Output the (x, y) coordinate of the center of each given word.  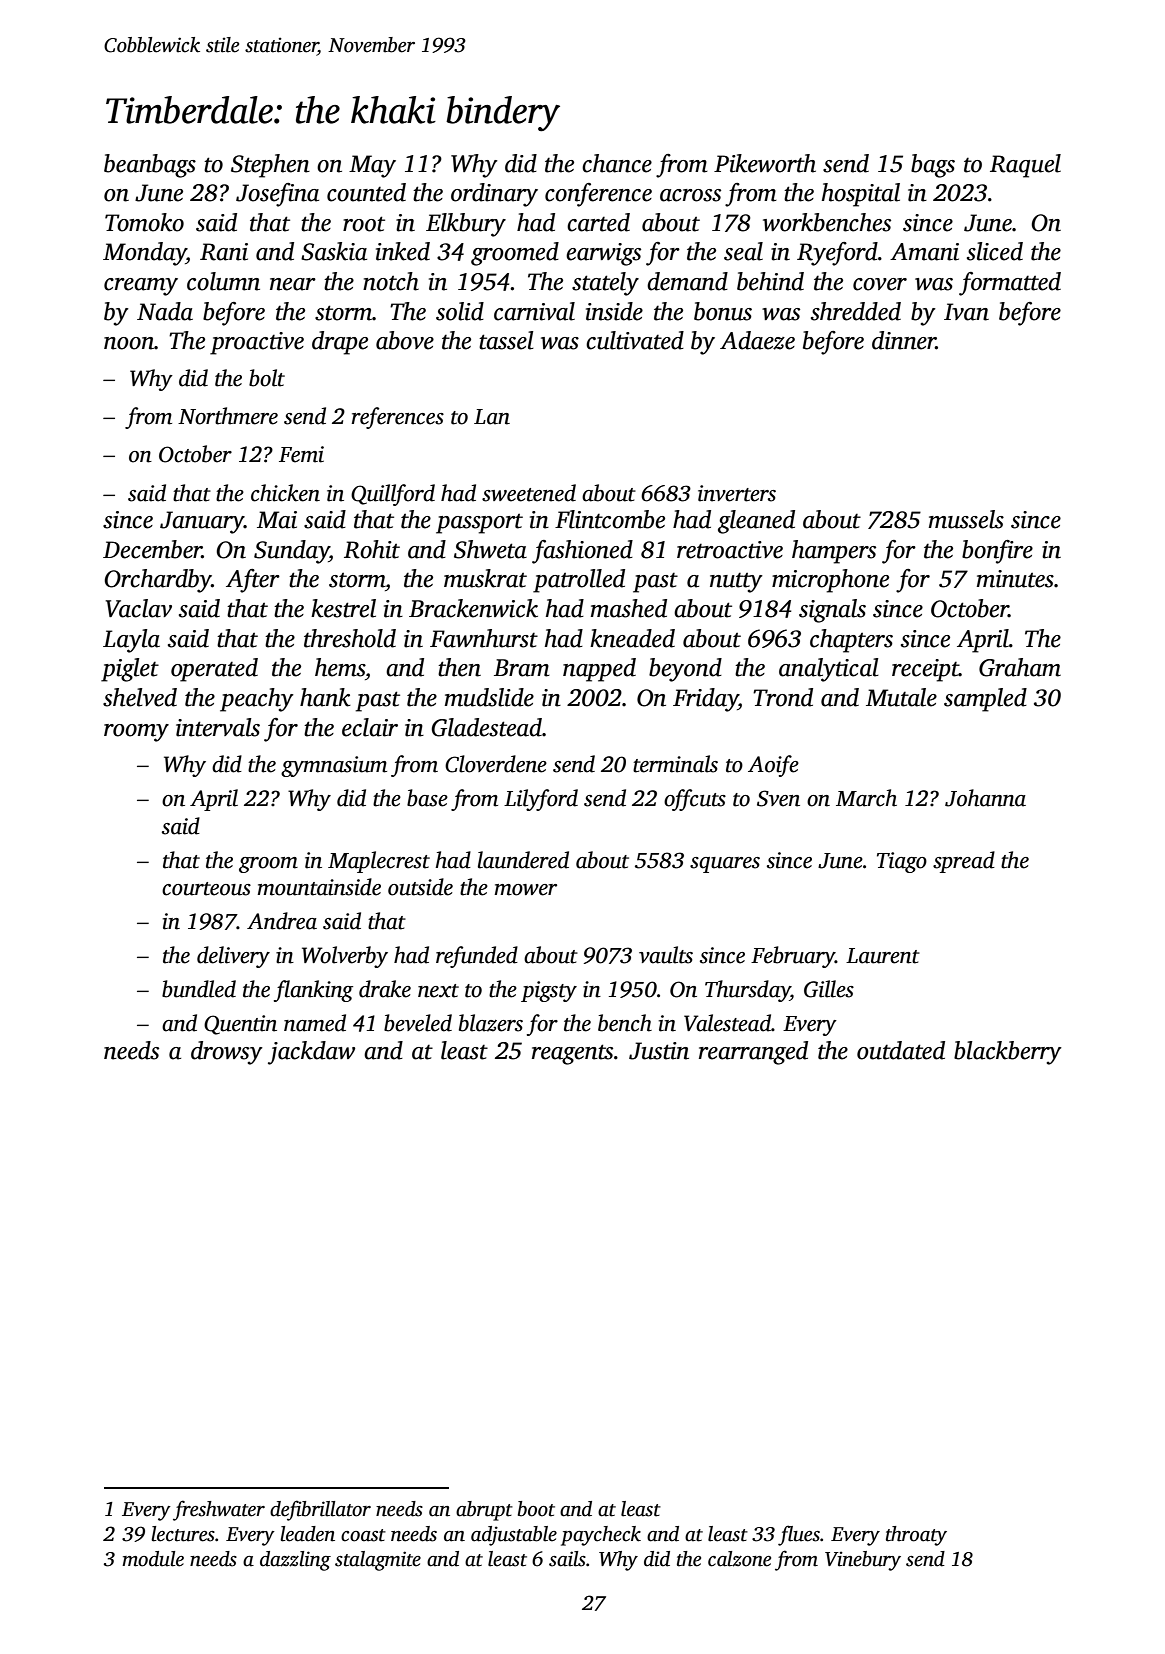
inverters (737, 493)
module (153, 1559)
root (364, 224)
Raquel (1025, 166)
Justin (659, 1051)
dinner (904, 340)
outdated (901, 1050)
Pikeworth (765, 163)
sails (567, 1559)
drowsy (227, 1053)
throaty (916, 1536)
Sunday (291, 552)
